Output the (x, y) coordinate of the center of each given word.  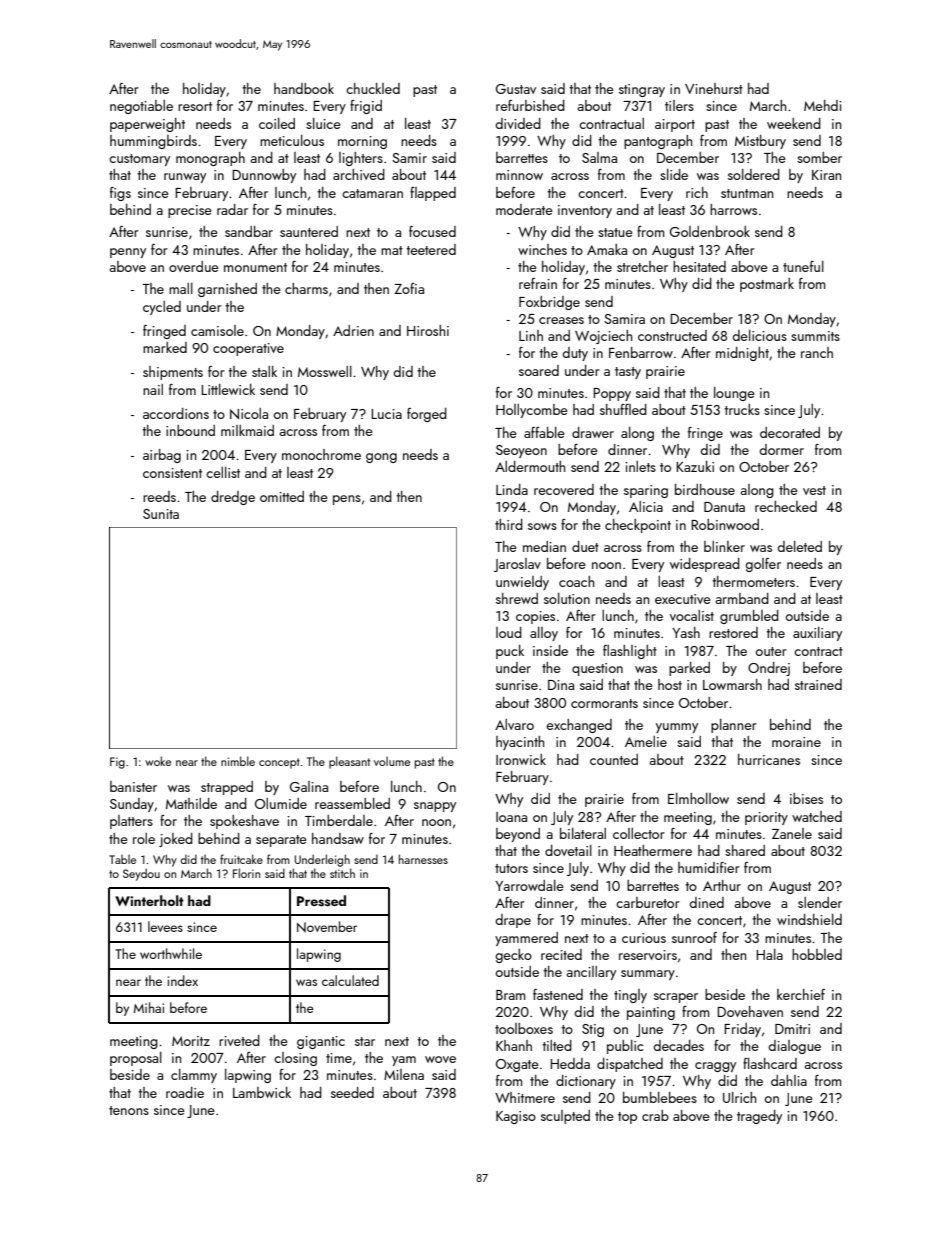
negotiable (141, 107)
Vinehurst (714, 88)
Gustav (516, 89)
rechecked (786, 506)
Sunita (161, 514)
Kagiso (516, 1117)
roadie (185, 1092)
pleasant (349, 762)
